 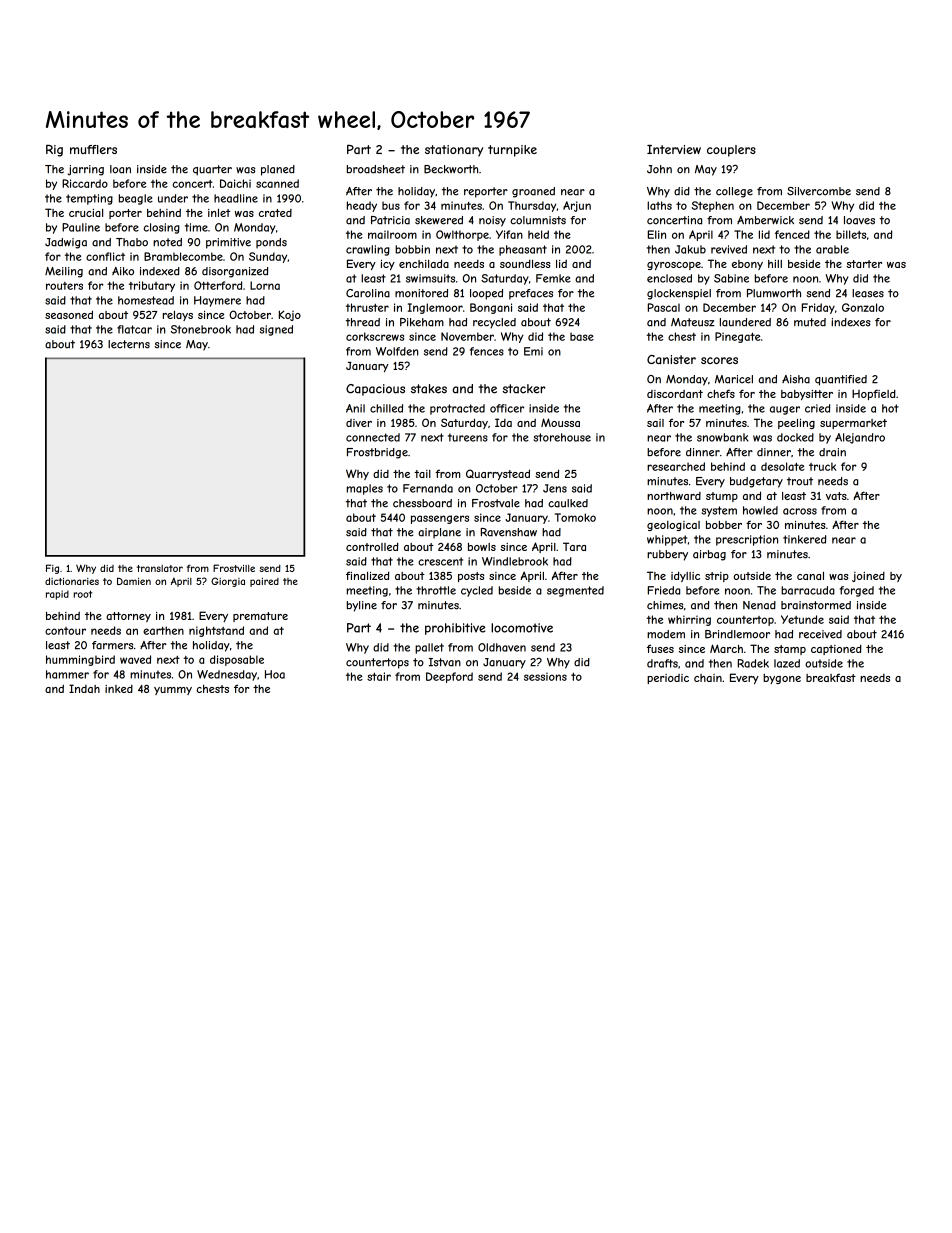 What do you see at coordinates (734, 192) in the screenshot?
I see `college` at bounding box center [734, 192].
